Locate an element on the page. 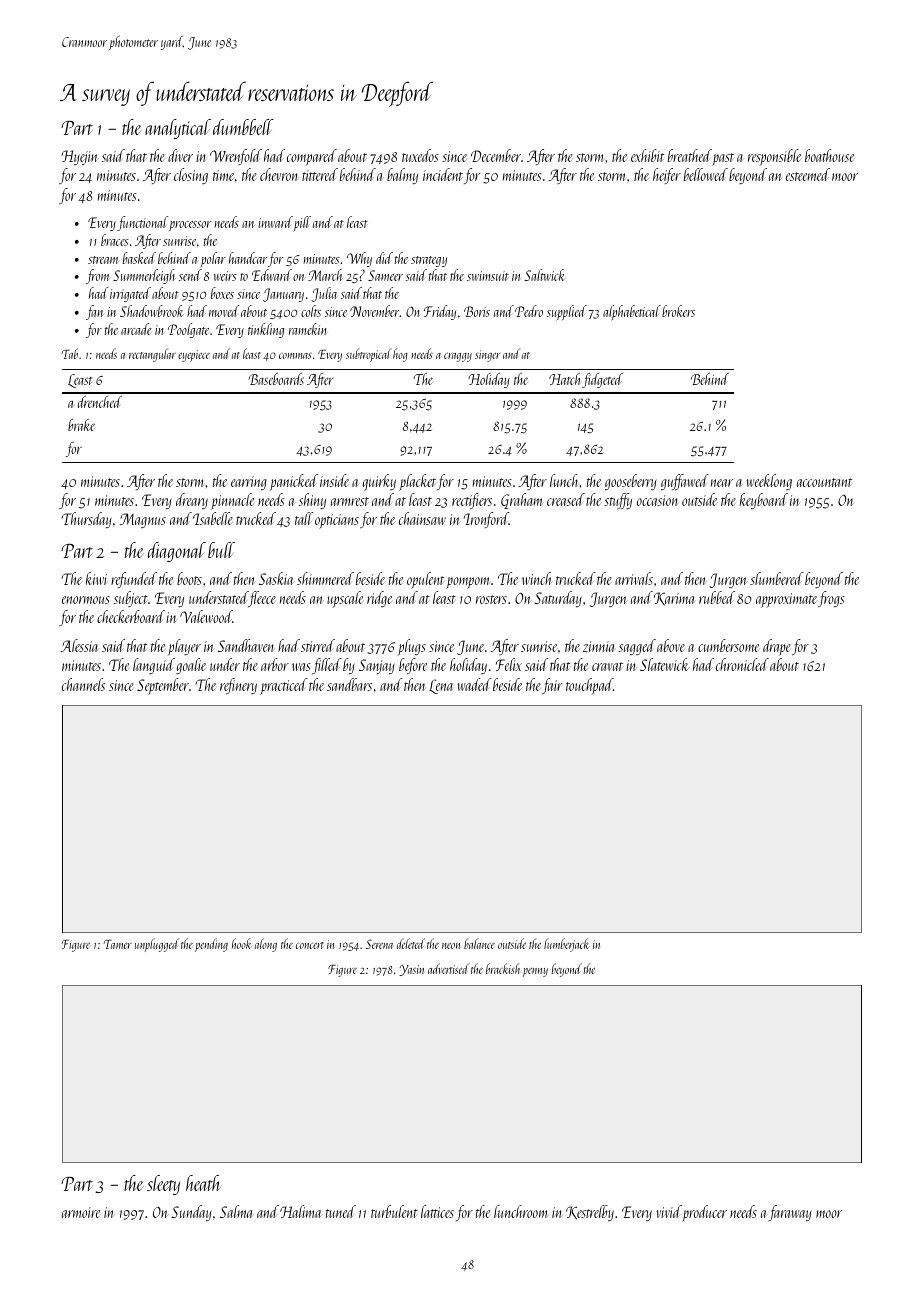 This document has width=924, height=1308. processor is located at coordinates (190, 226).
